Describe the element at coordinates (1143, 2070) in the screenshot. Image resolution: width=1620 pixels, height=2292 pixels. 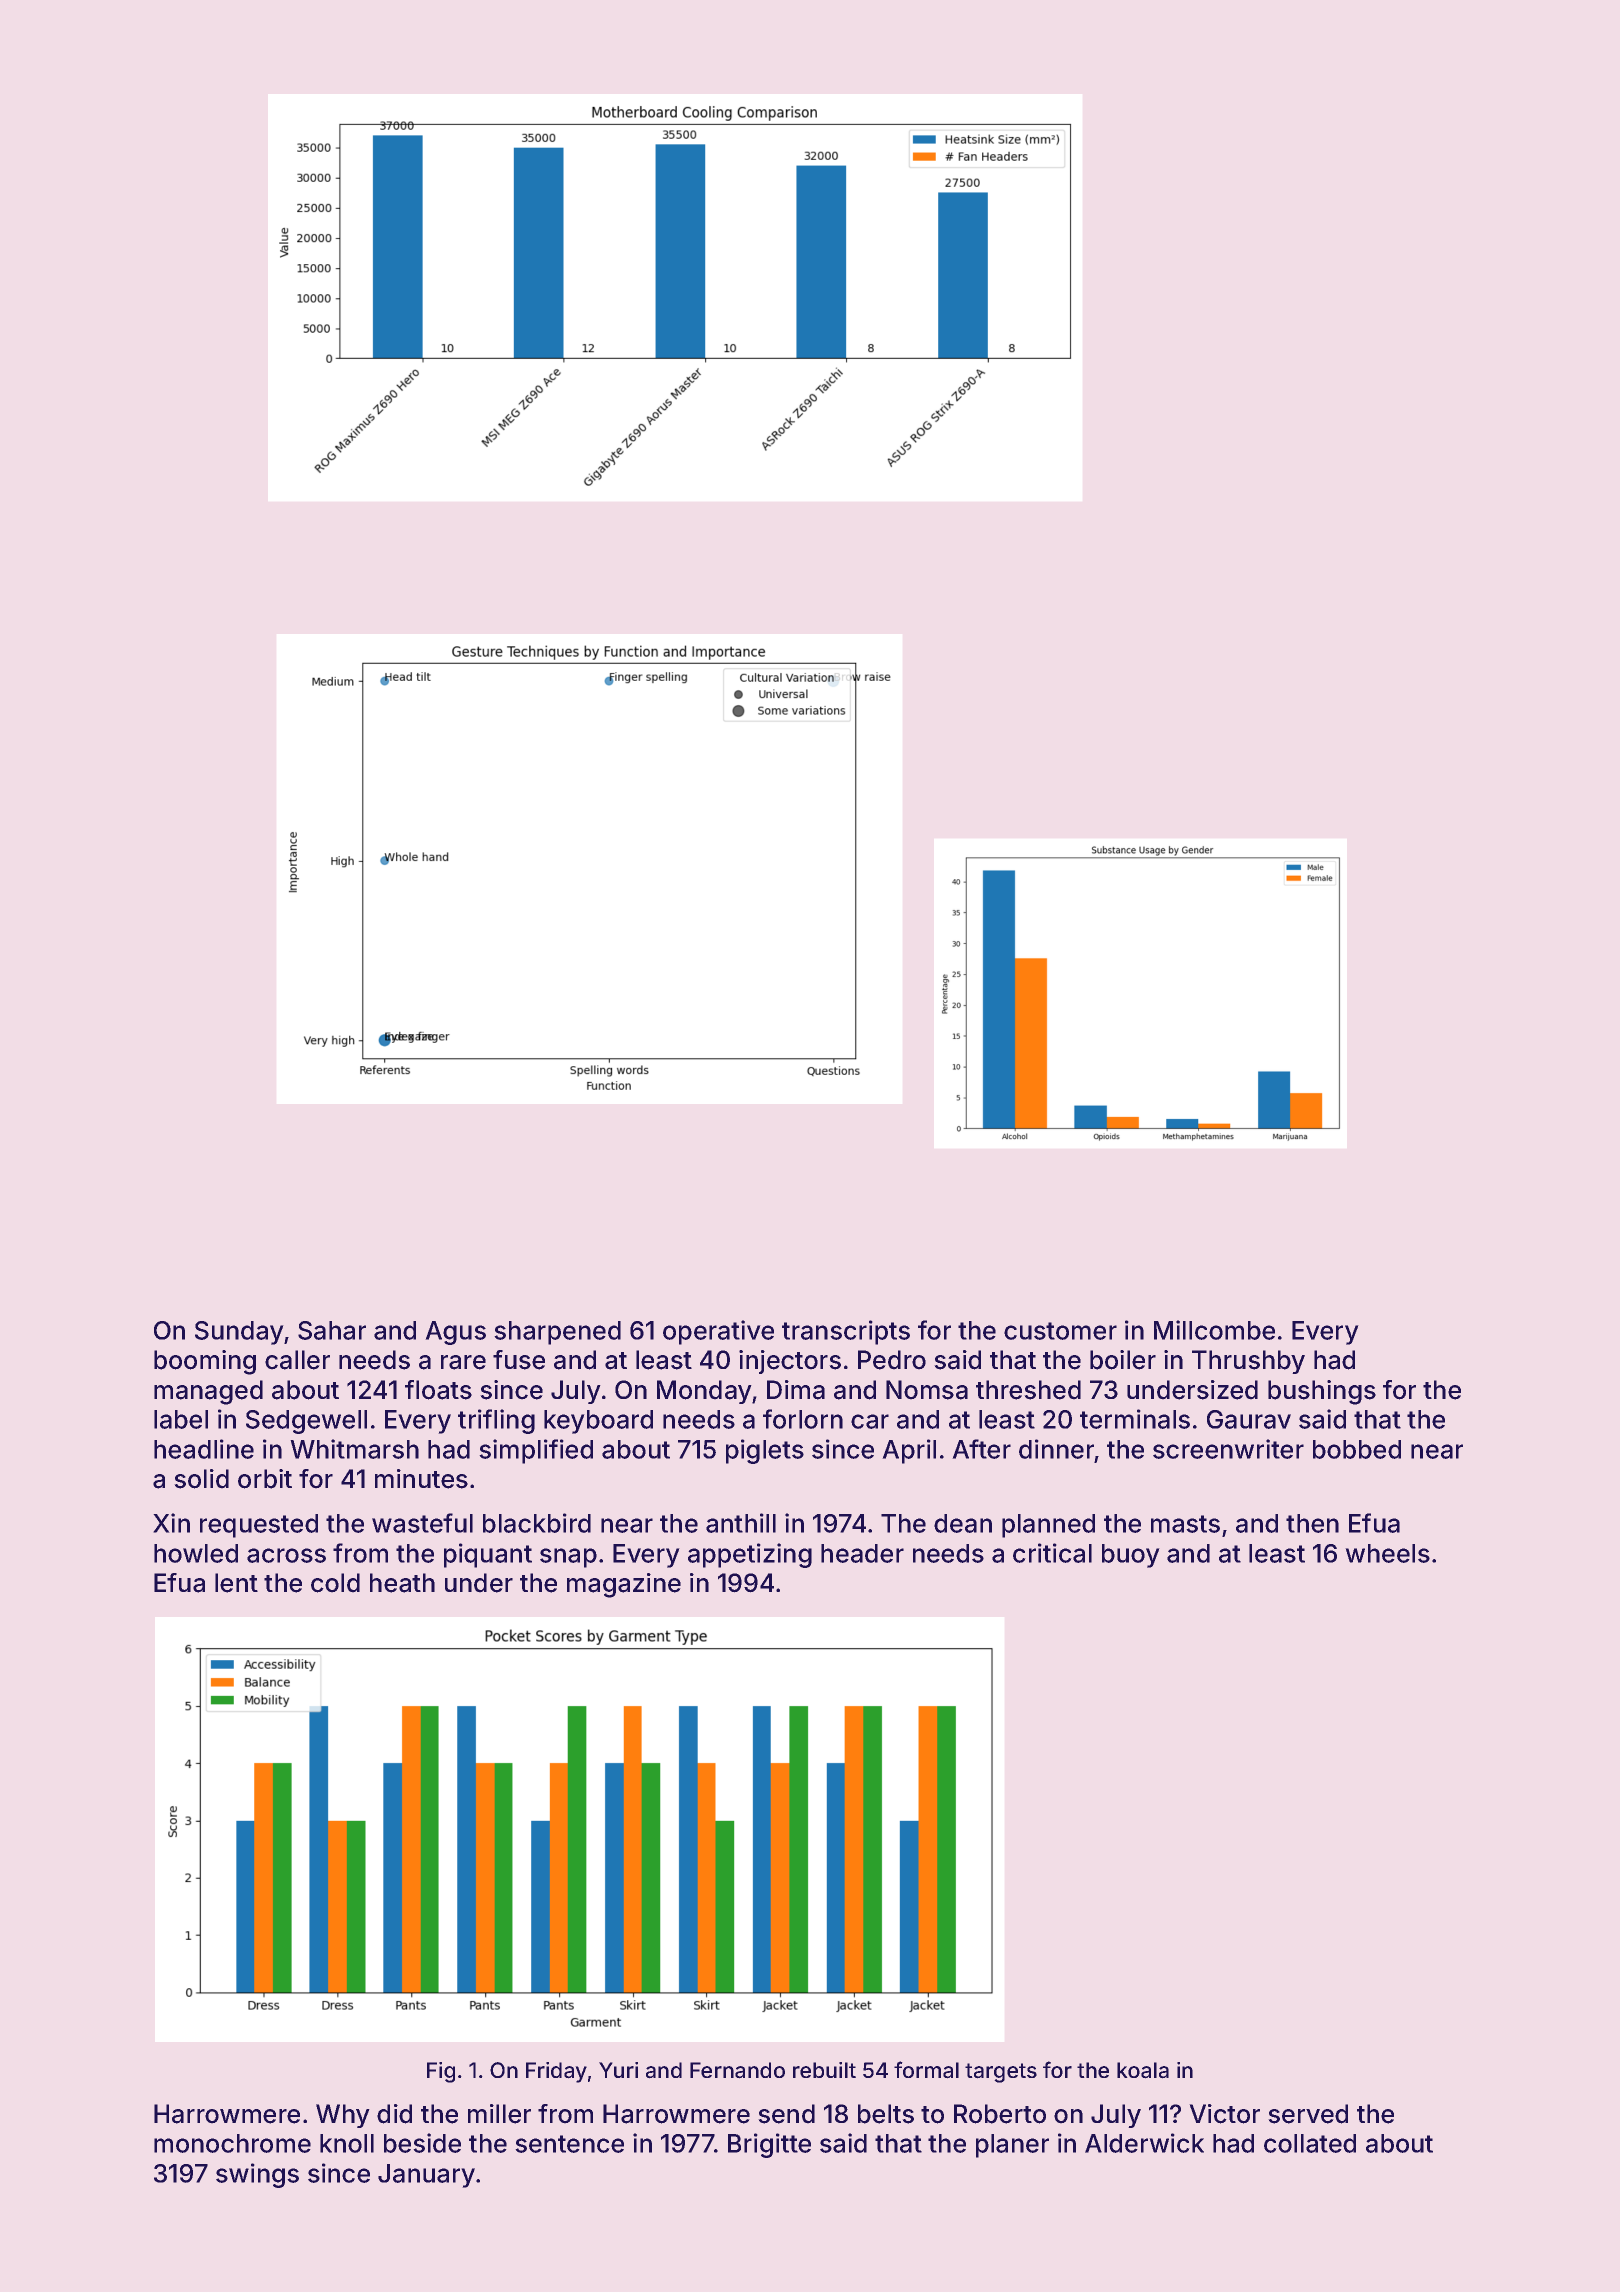
I see `koala` at that location.
